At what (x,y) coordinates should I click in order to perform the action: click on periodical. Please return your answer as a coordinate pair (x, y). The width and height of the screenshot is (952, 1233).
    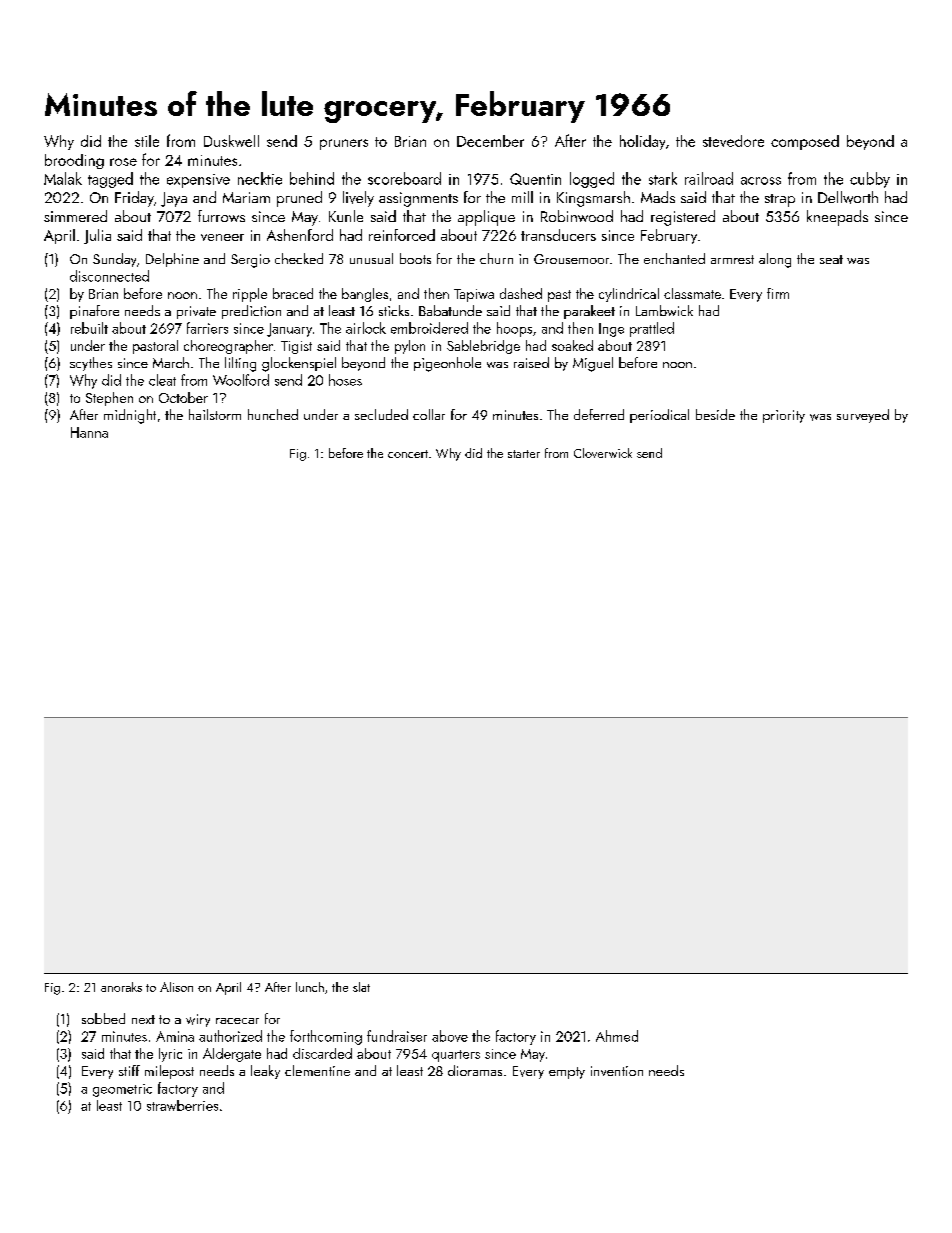
    Looking at the image, I should click on (659, 416).
